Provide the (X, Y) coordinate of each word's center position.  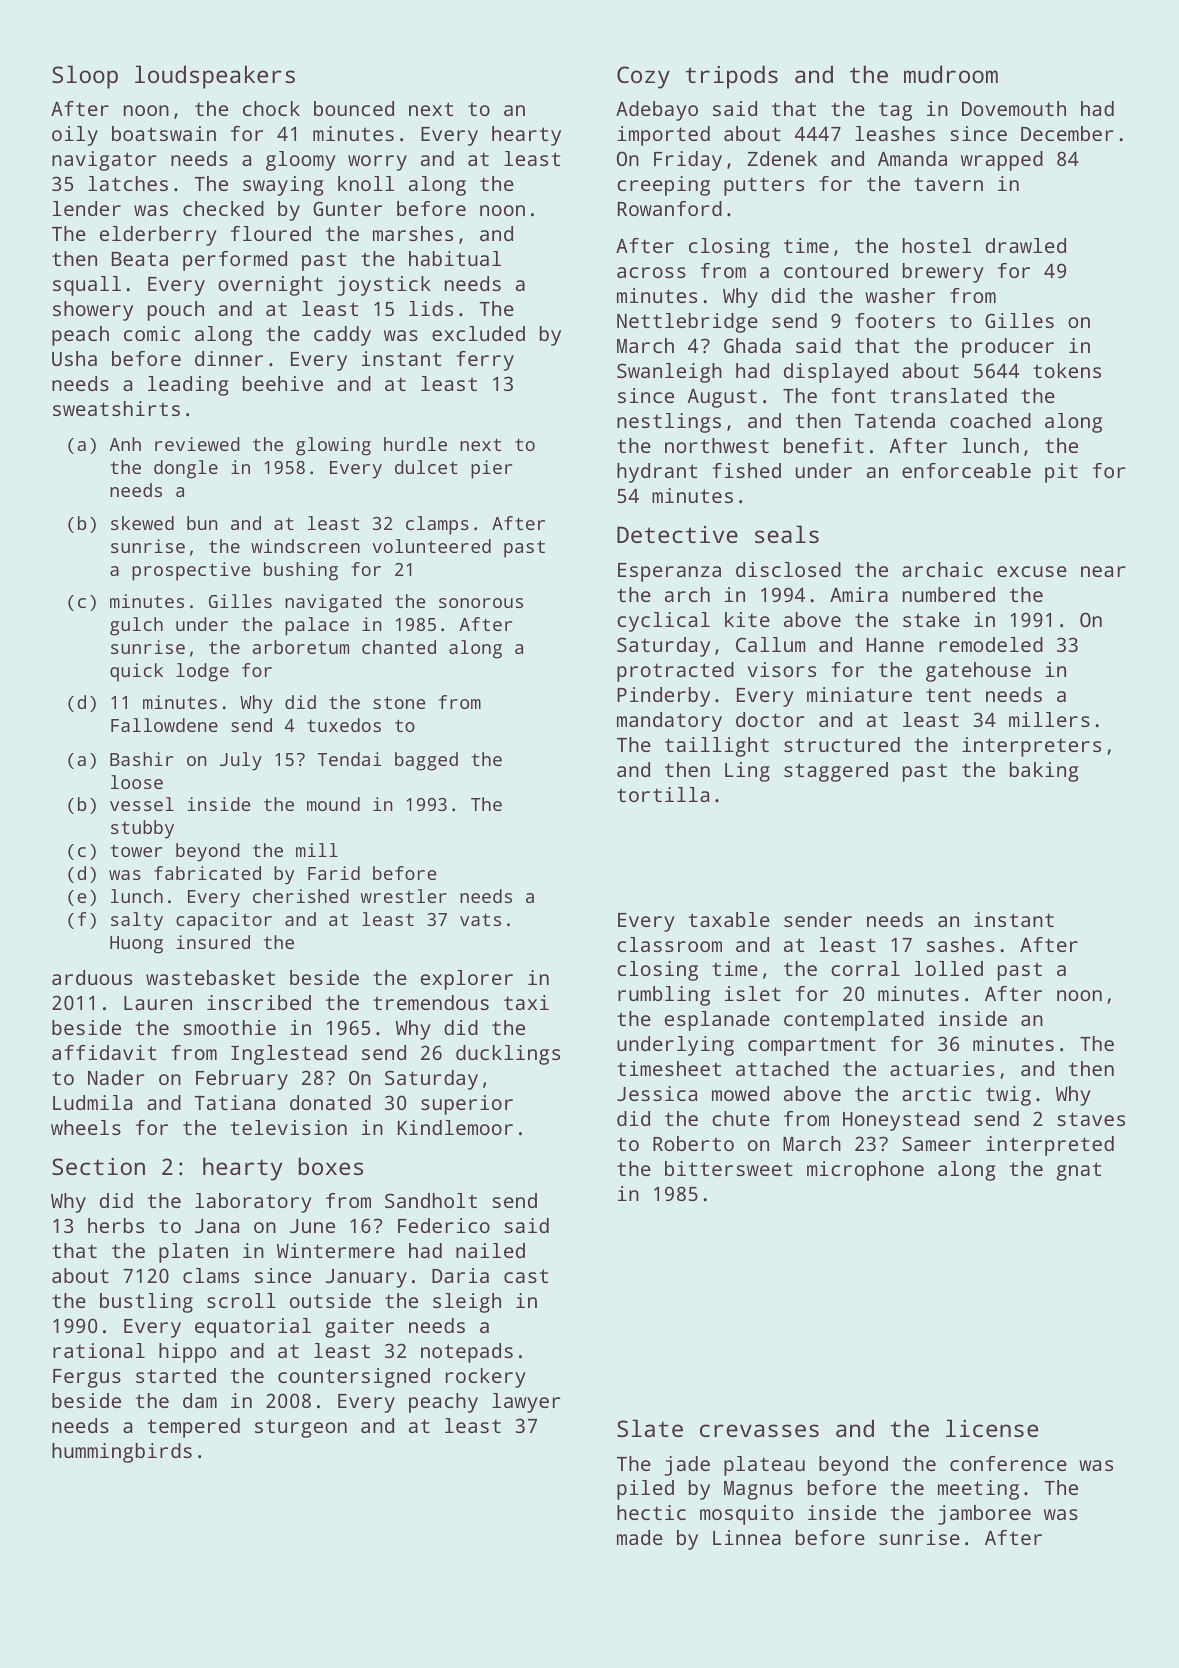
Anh (125, 444)
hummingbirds (122, 1453)
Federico (444, 1225)
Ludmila (92, 1102)
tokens (1067, 370)
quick (136, 672)
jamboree (984, 1515)
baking (1044, 772)
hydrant (657, 473)
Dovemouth (1014, 108)
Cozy (643, 77)
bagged (426, 761)
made (640, 1537)
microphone (865, 1171)
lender (87, 208)
